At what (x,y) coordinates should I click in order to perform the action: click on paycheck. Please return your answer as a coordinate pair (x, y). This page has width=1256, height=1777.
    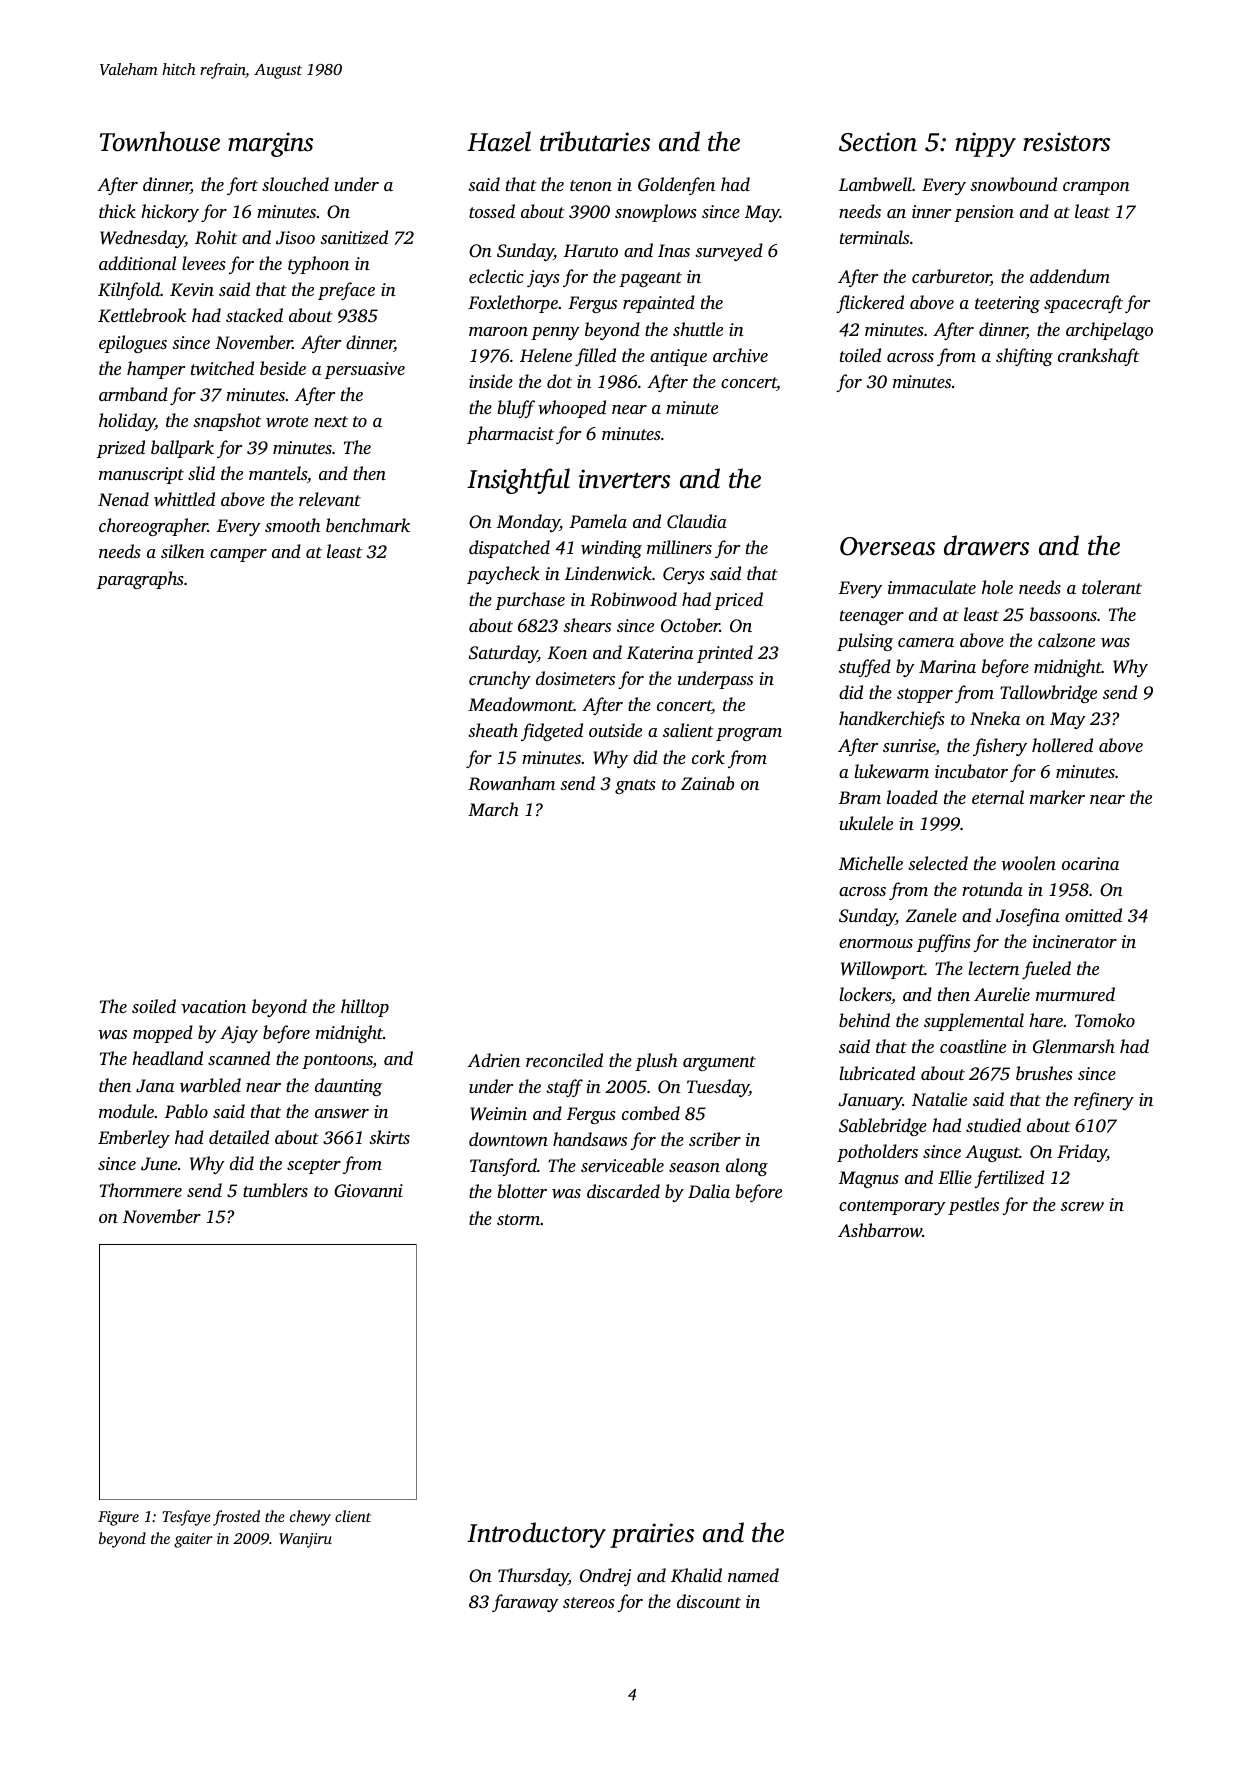
    Looking at the image, I should click on (503, 575).
